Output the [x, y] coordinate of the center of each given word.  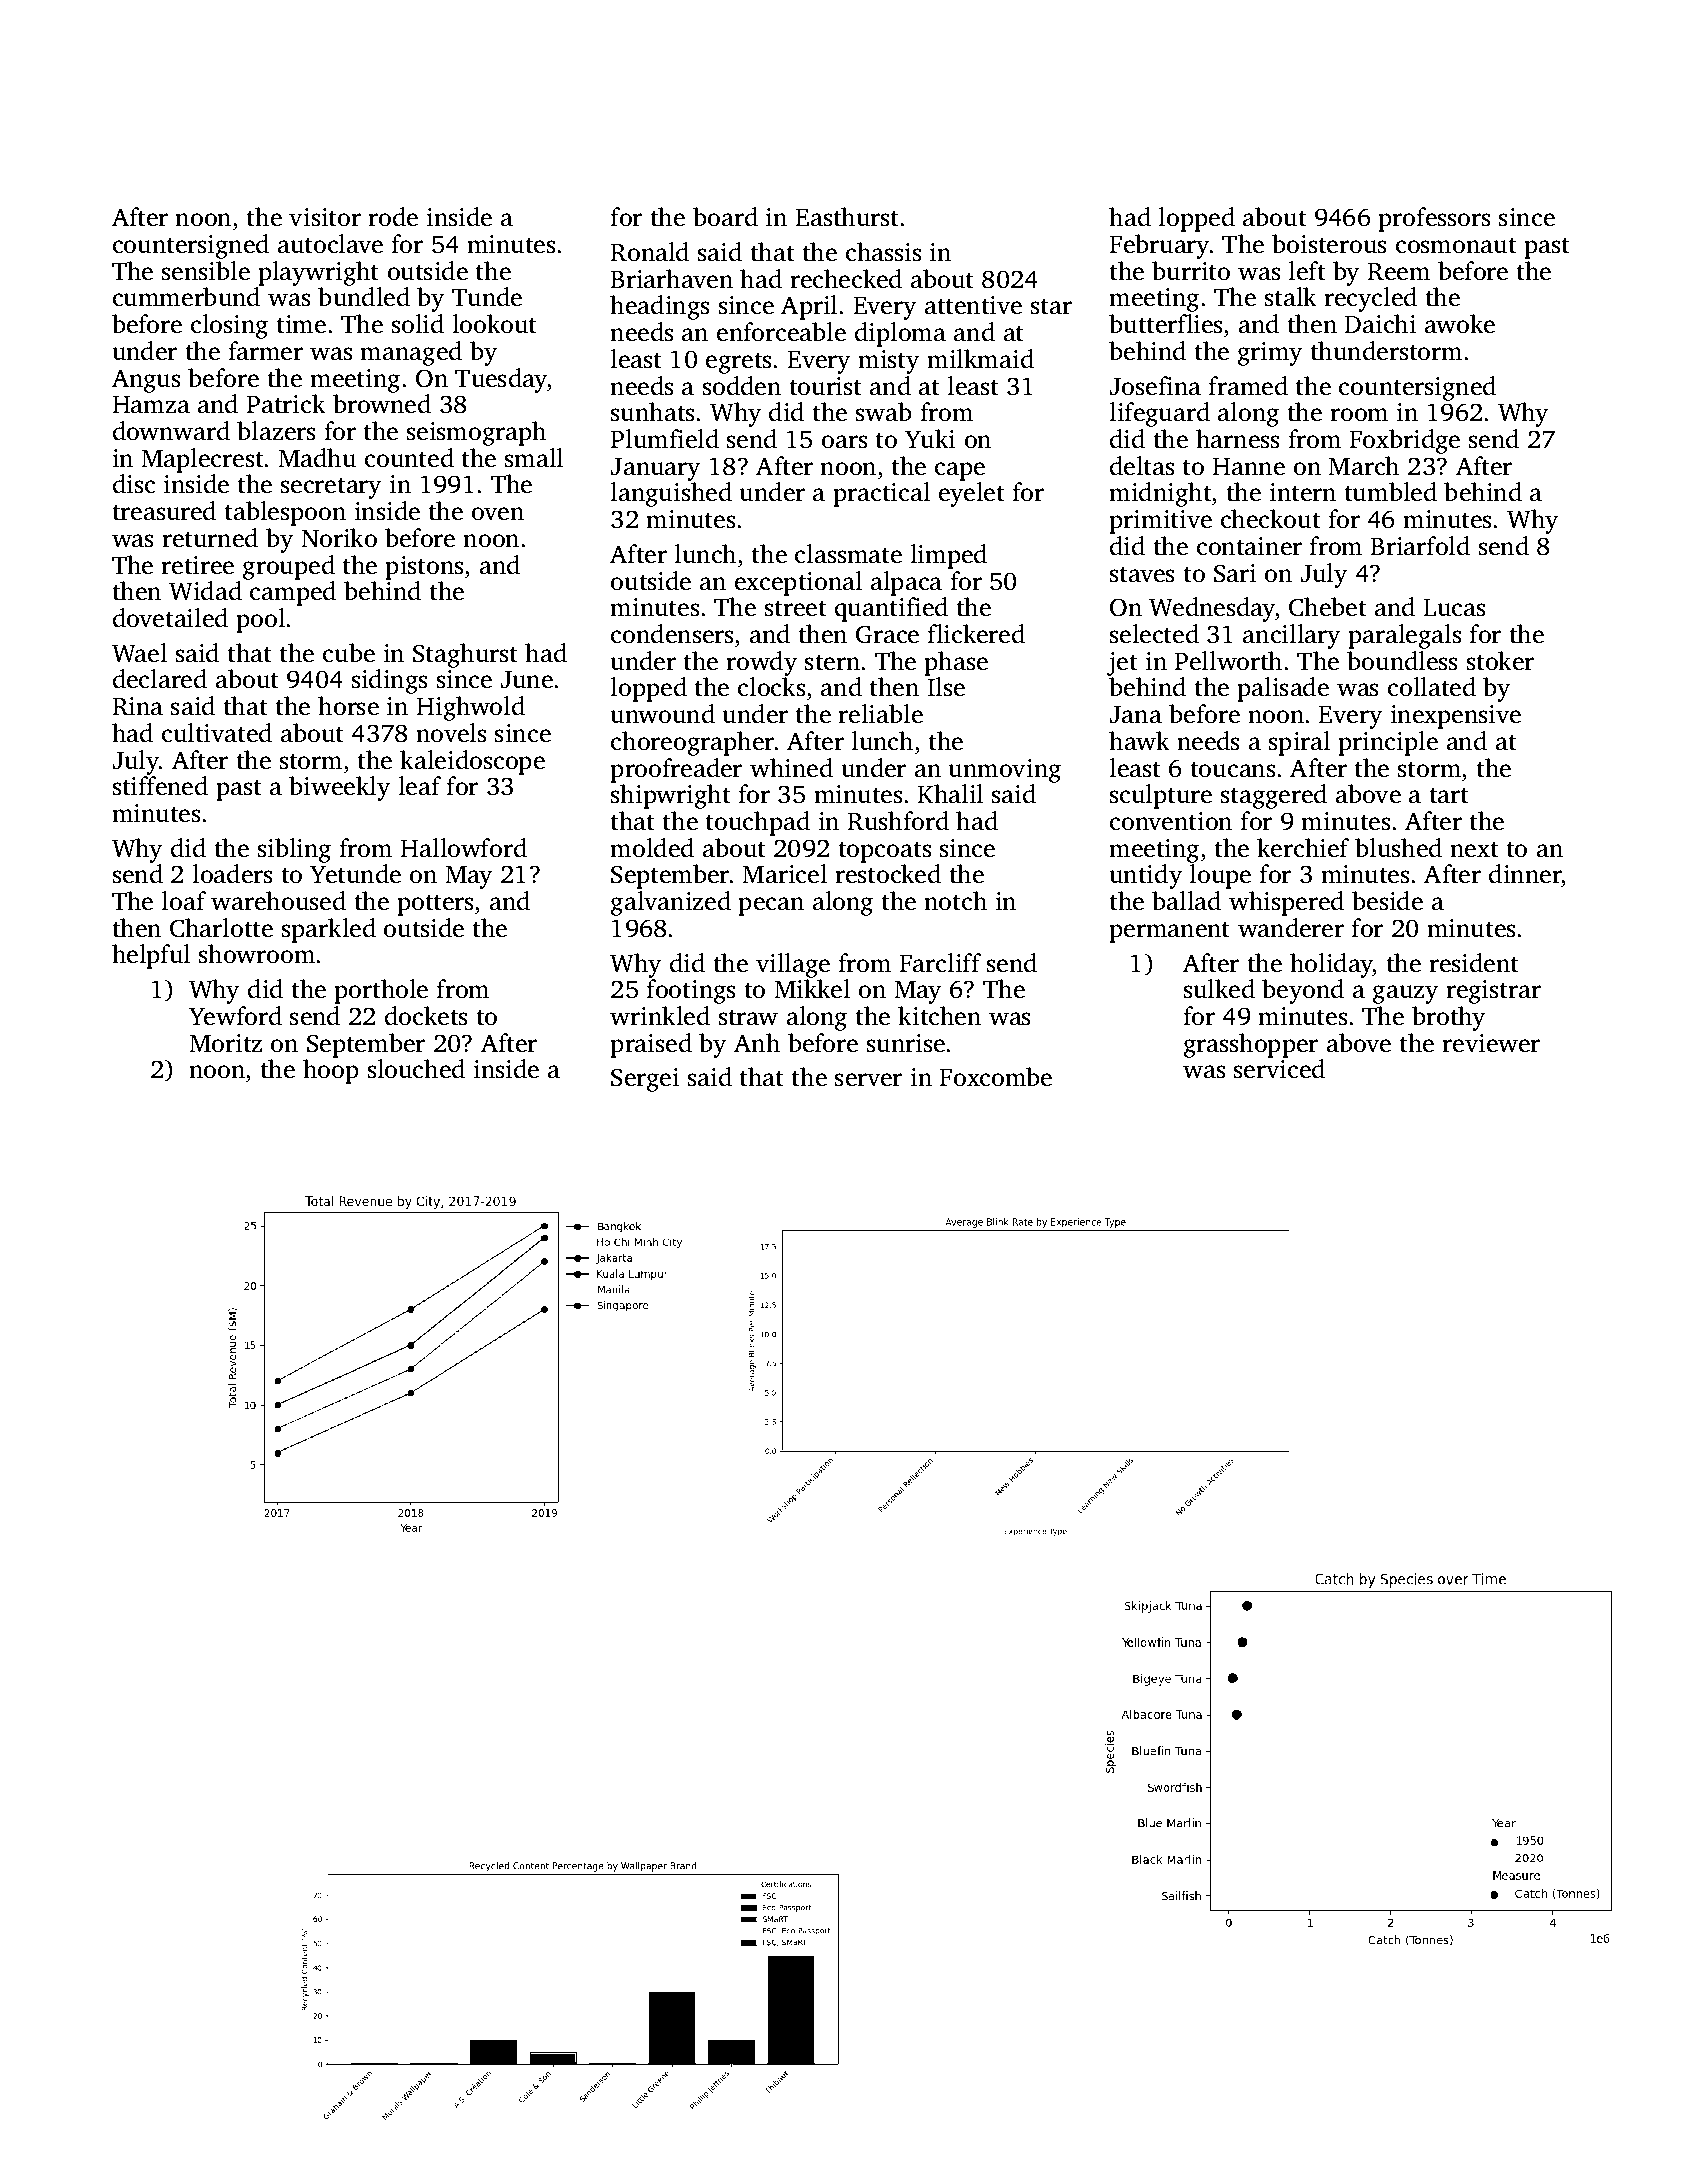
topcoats [884, 852]
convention [1171, 821]
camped [293, 593]
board [725, 217]
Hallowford [464, 848]
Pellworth [1228, 661]
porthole [381, 991]
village [793, 965]
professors [1434, 219]
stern [832, 663]
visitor [325, 217]
